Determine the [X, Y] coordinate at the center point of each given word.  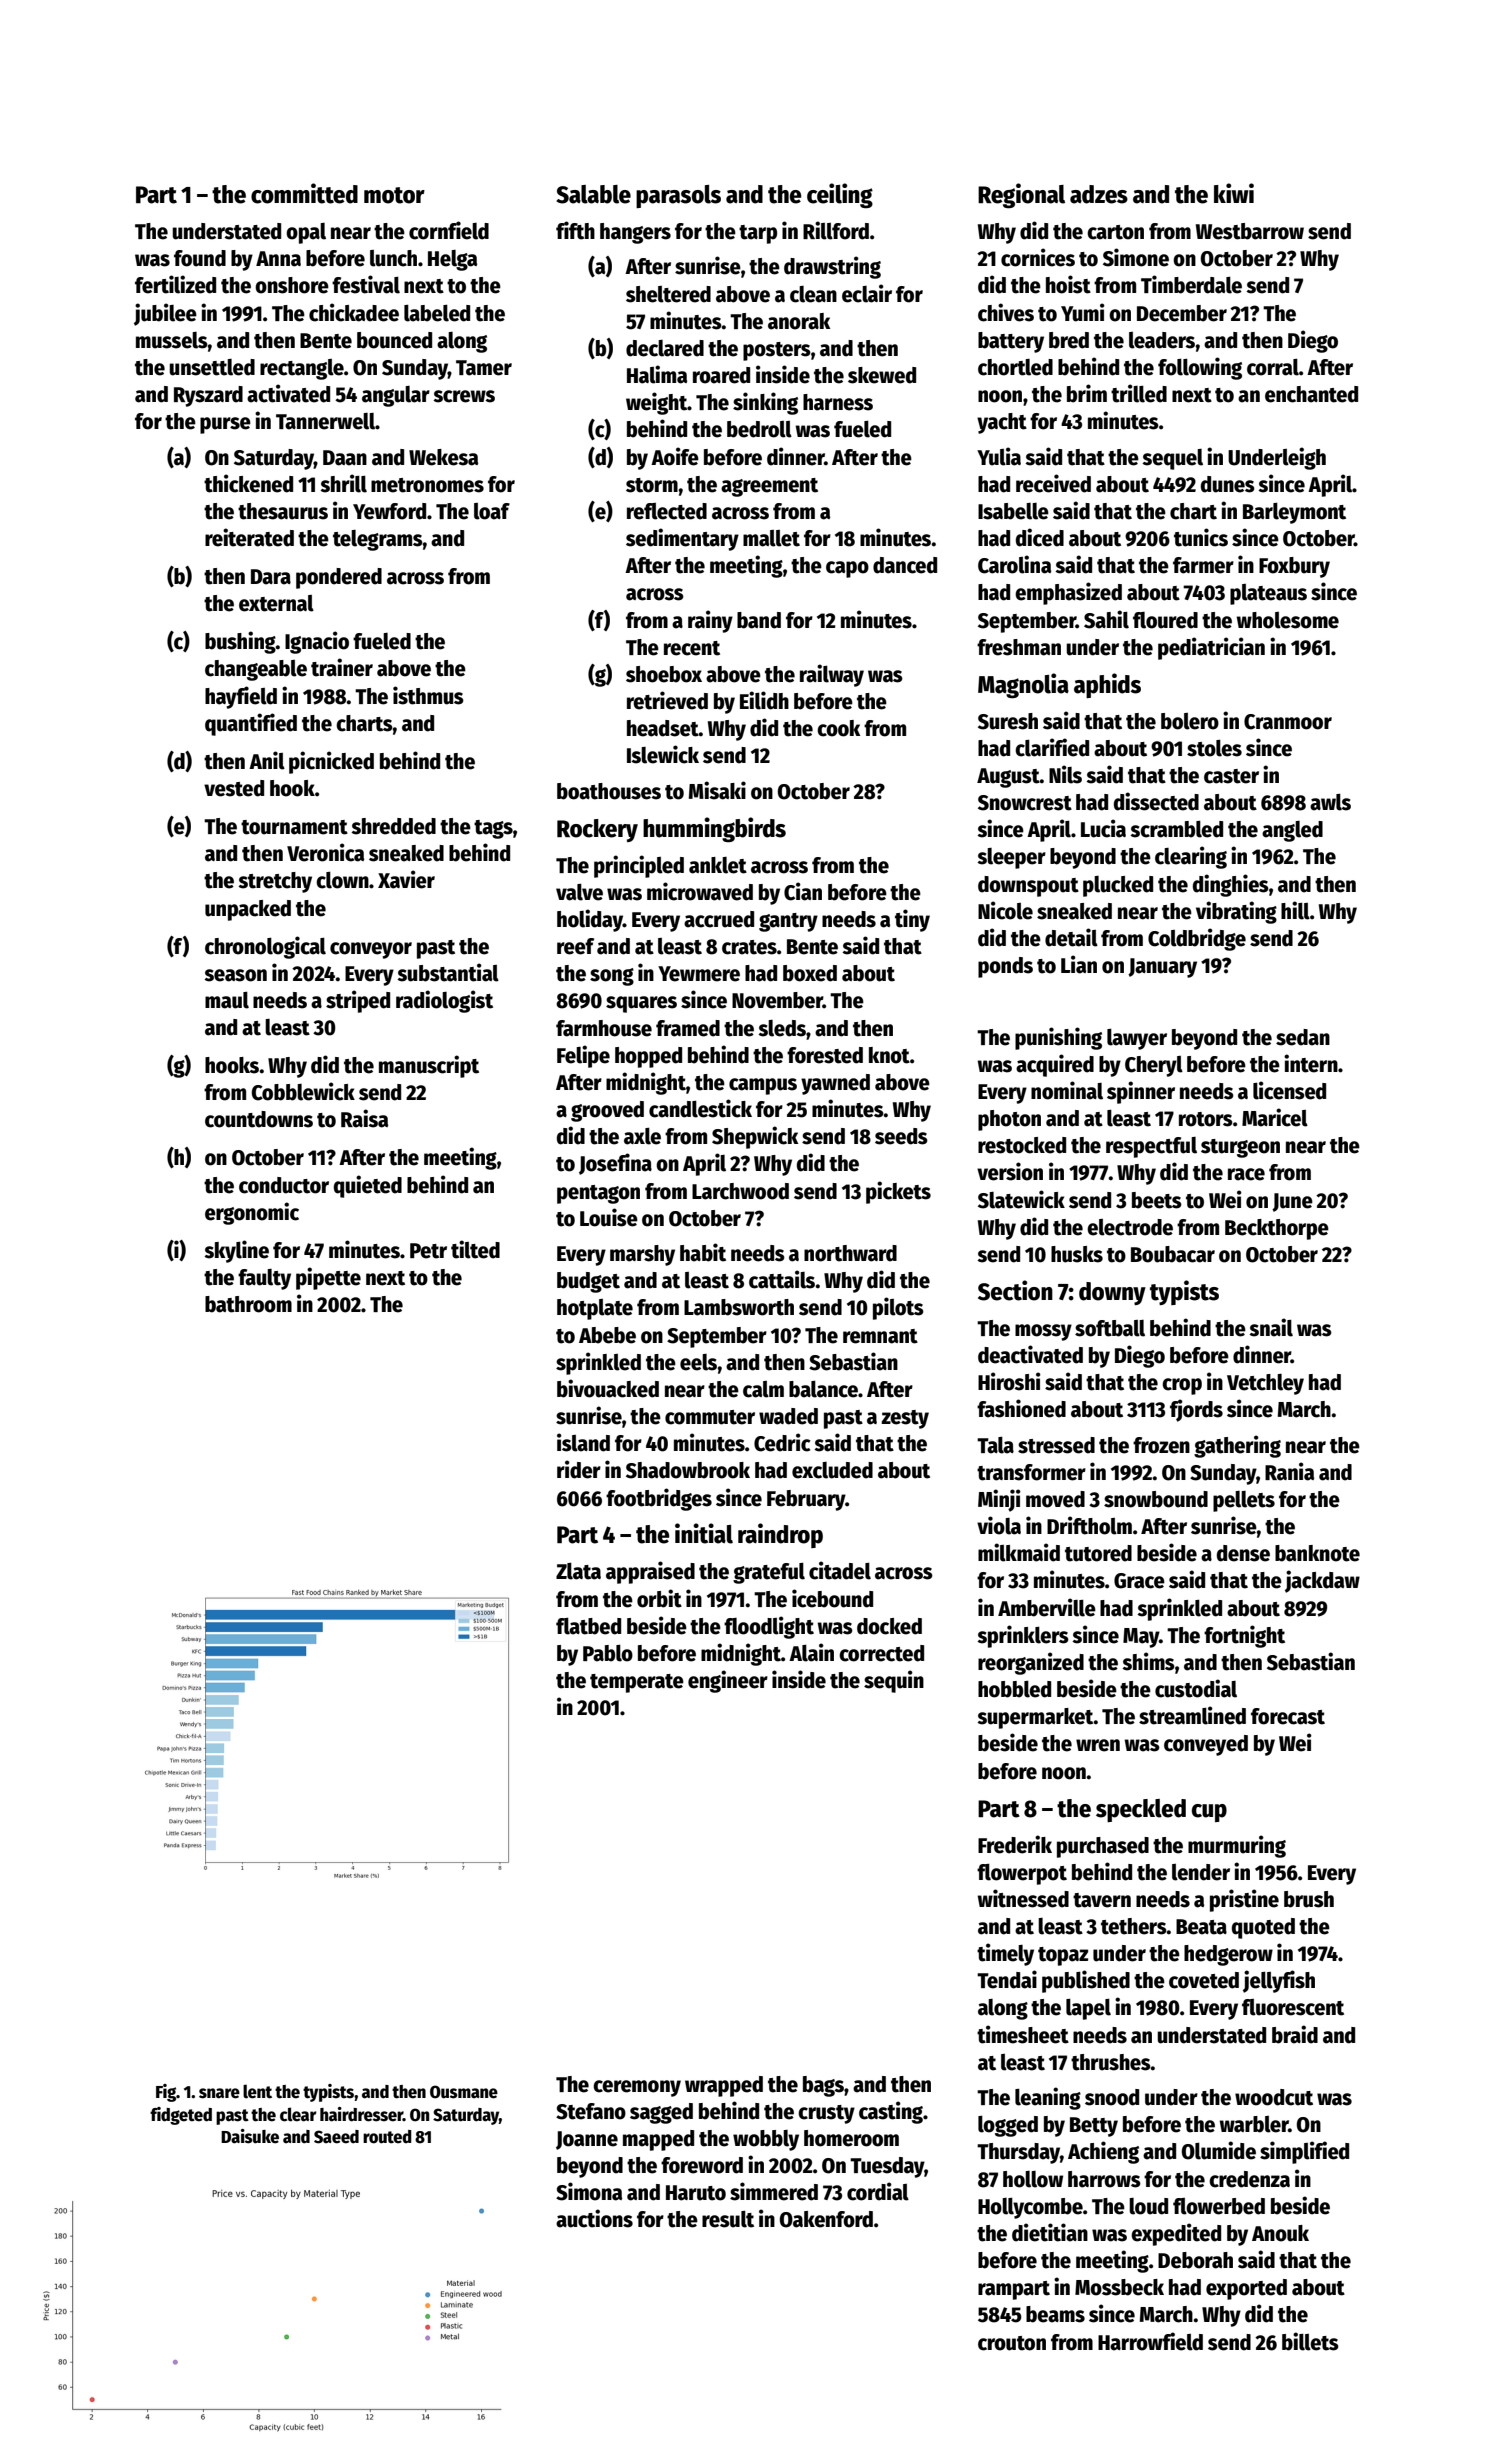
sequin [894, 1681]
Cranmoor [1288, 722]
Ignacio [317, 642]
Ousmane [464, 2092]
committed [304, 193]
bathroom [248, 1304]
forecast [1288, 1716]
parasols [678, 196]
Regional [1021, 196]
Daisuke [250, 2136]
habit [703, 1252]
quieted [368, 1186]
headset [663, 728]
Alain [811, 1652]
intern [1311, 1063]
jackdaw [1322, 1581]
